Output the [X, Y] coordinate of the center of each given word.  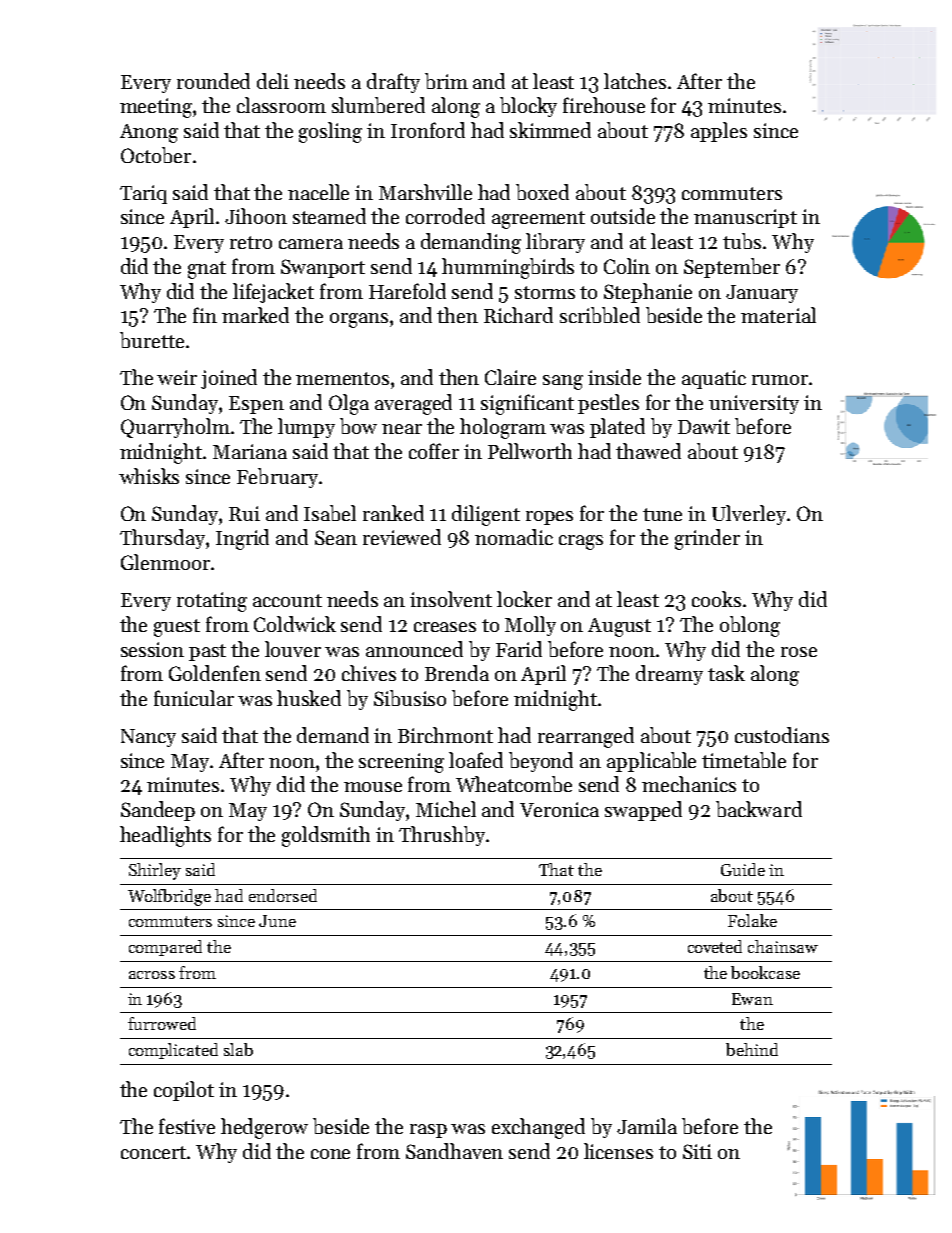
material [778, 315]
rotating [212, 602]
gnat [207, 270]
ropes [549, 518]
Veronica [559, 809]
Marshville [425, 192]
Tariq [143, 194]
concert [153, 1152]
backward [759, 809]
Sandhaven [454, 1151]
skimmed [550, 130]
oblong [750, 626]
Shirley [155, 871]
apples [719, 132]
